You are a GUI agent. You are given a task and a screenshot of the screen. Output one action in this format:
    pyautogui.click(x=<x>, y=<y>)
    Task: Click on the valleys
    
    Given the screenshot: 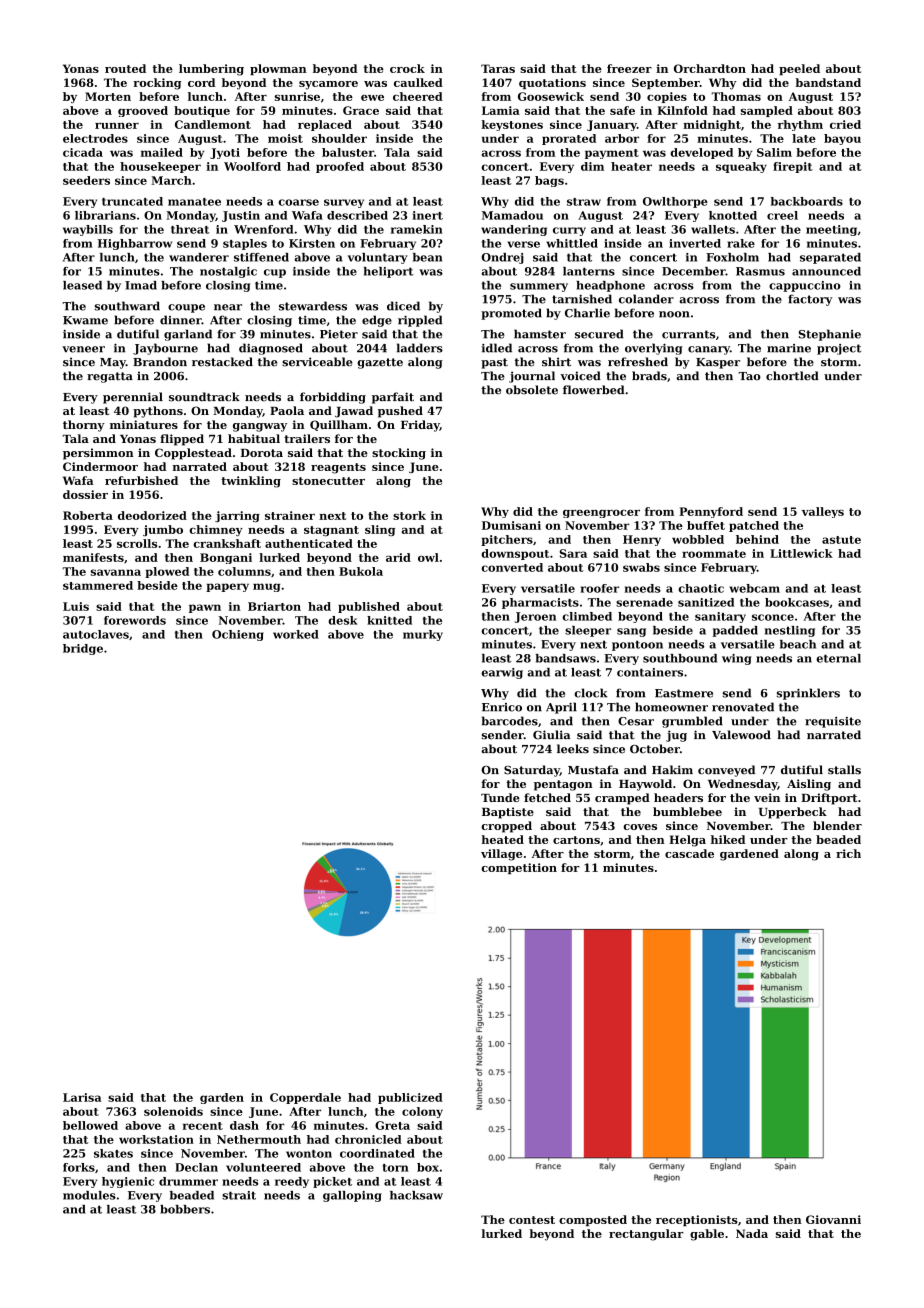 What is the action you would take?
    pyautogui.click(x=823, y=512)
